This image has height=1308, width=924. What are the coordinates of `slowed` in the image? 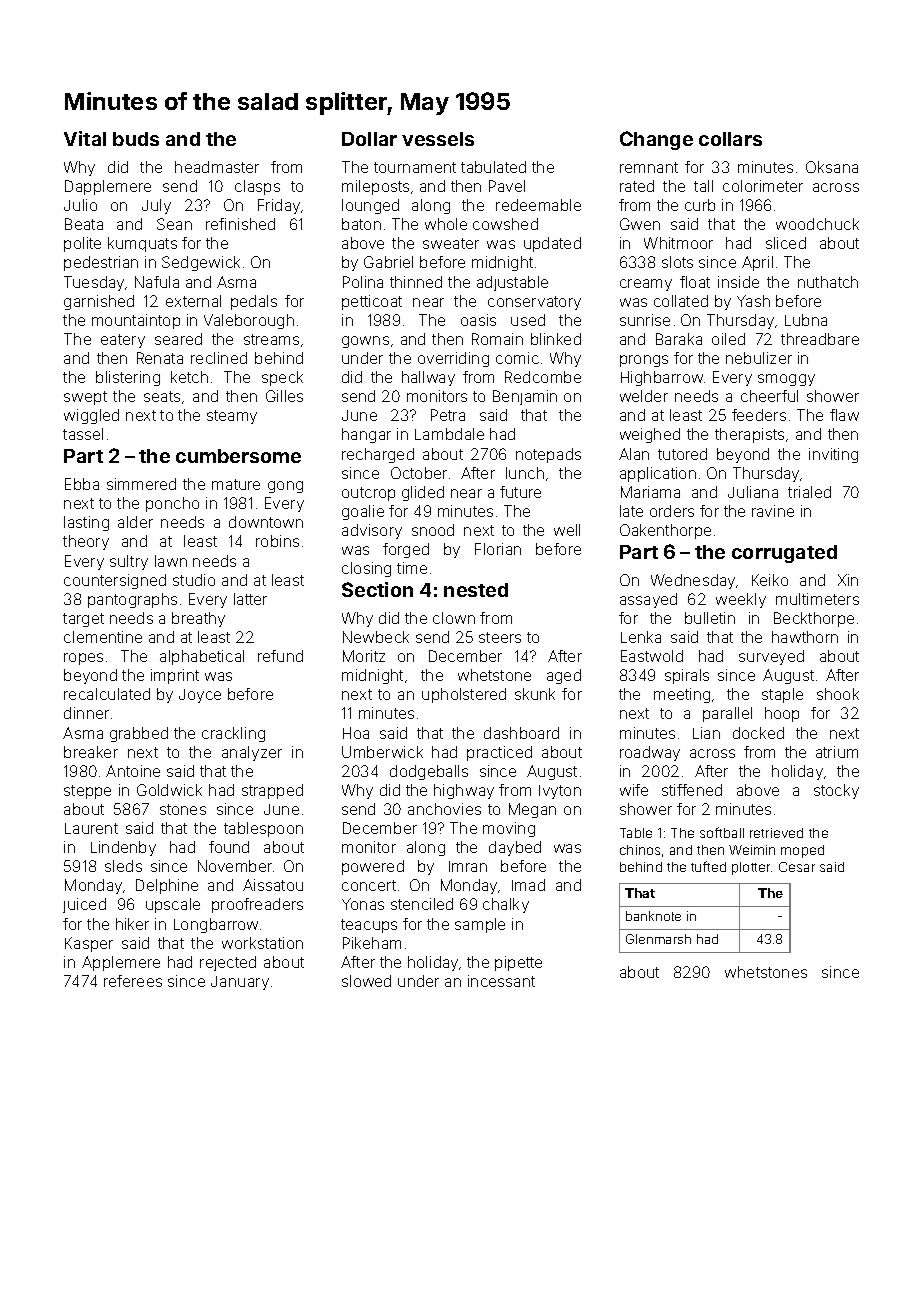 It's located at (366, 981).
